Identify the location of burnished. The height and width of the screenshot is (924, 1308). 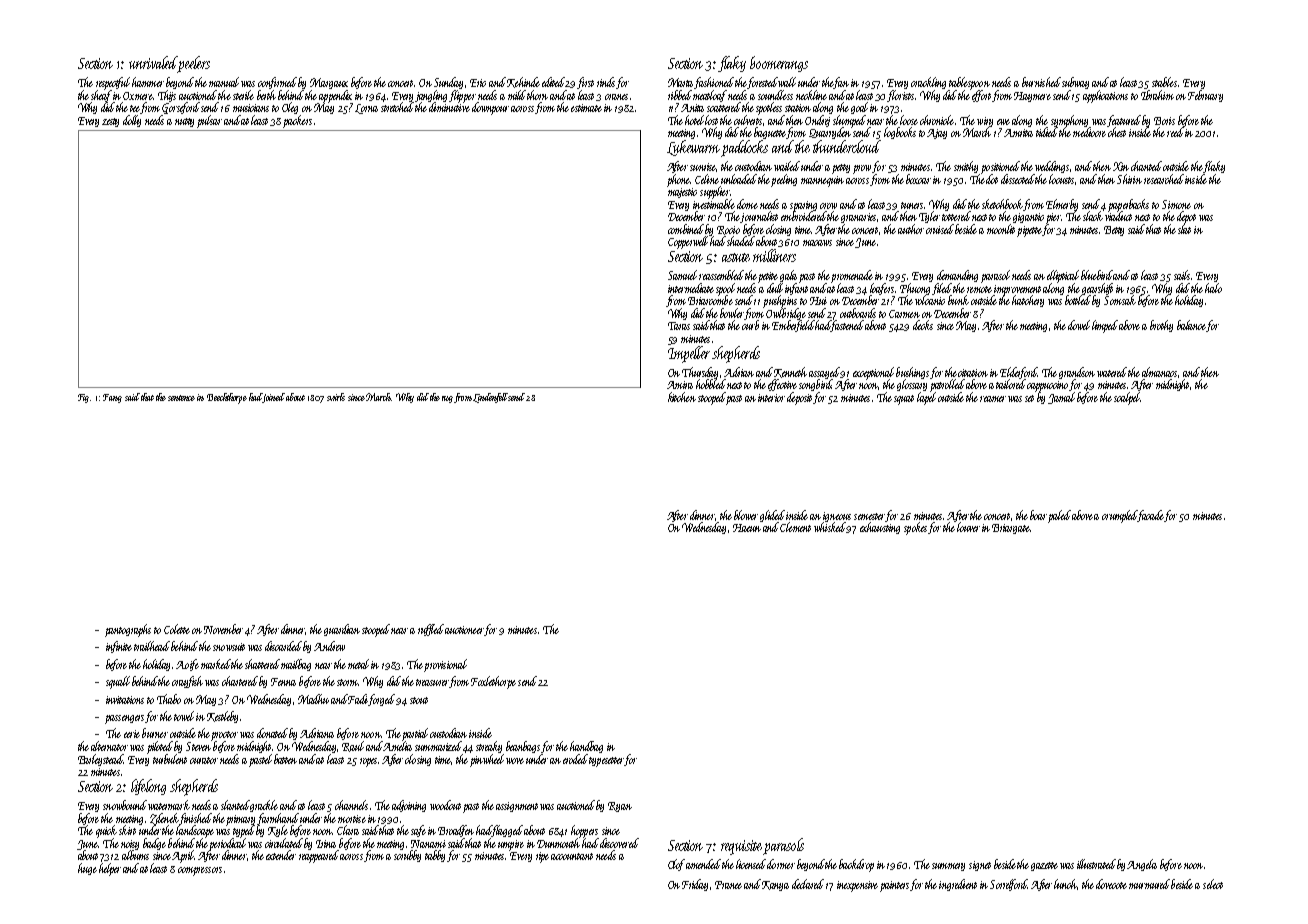
(1041, 82).
